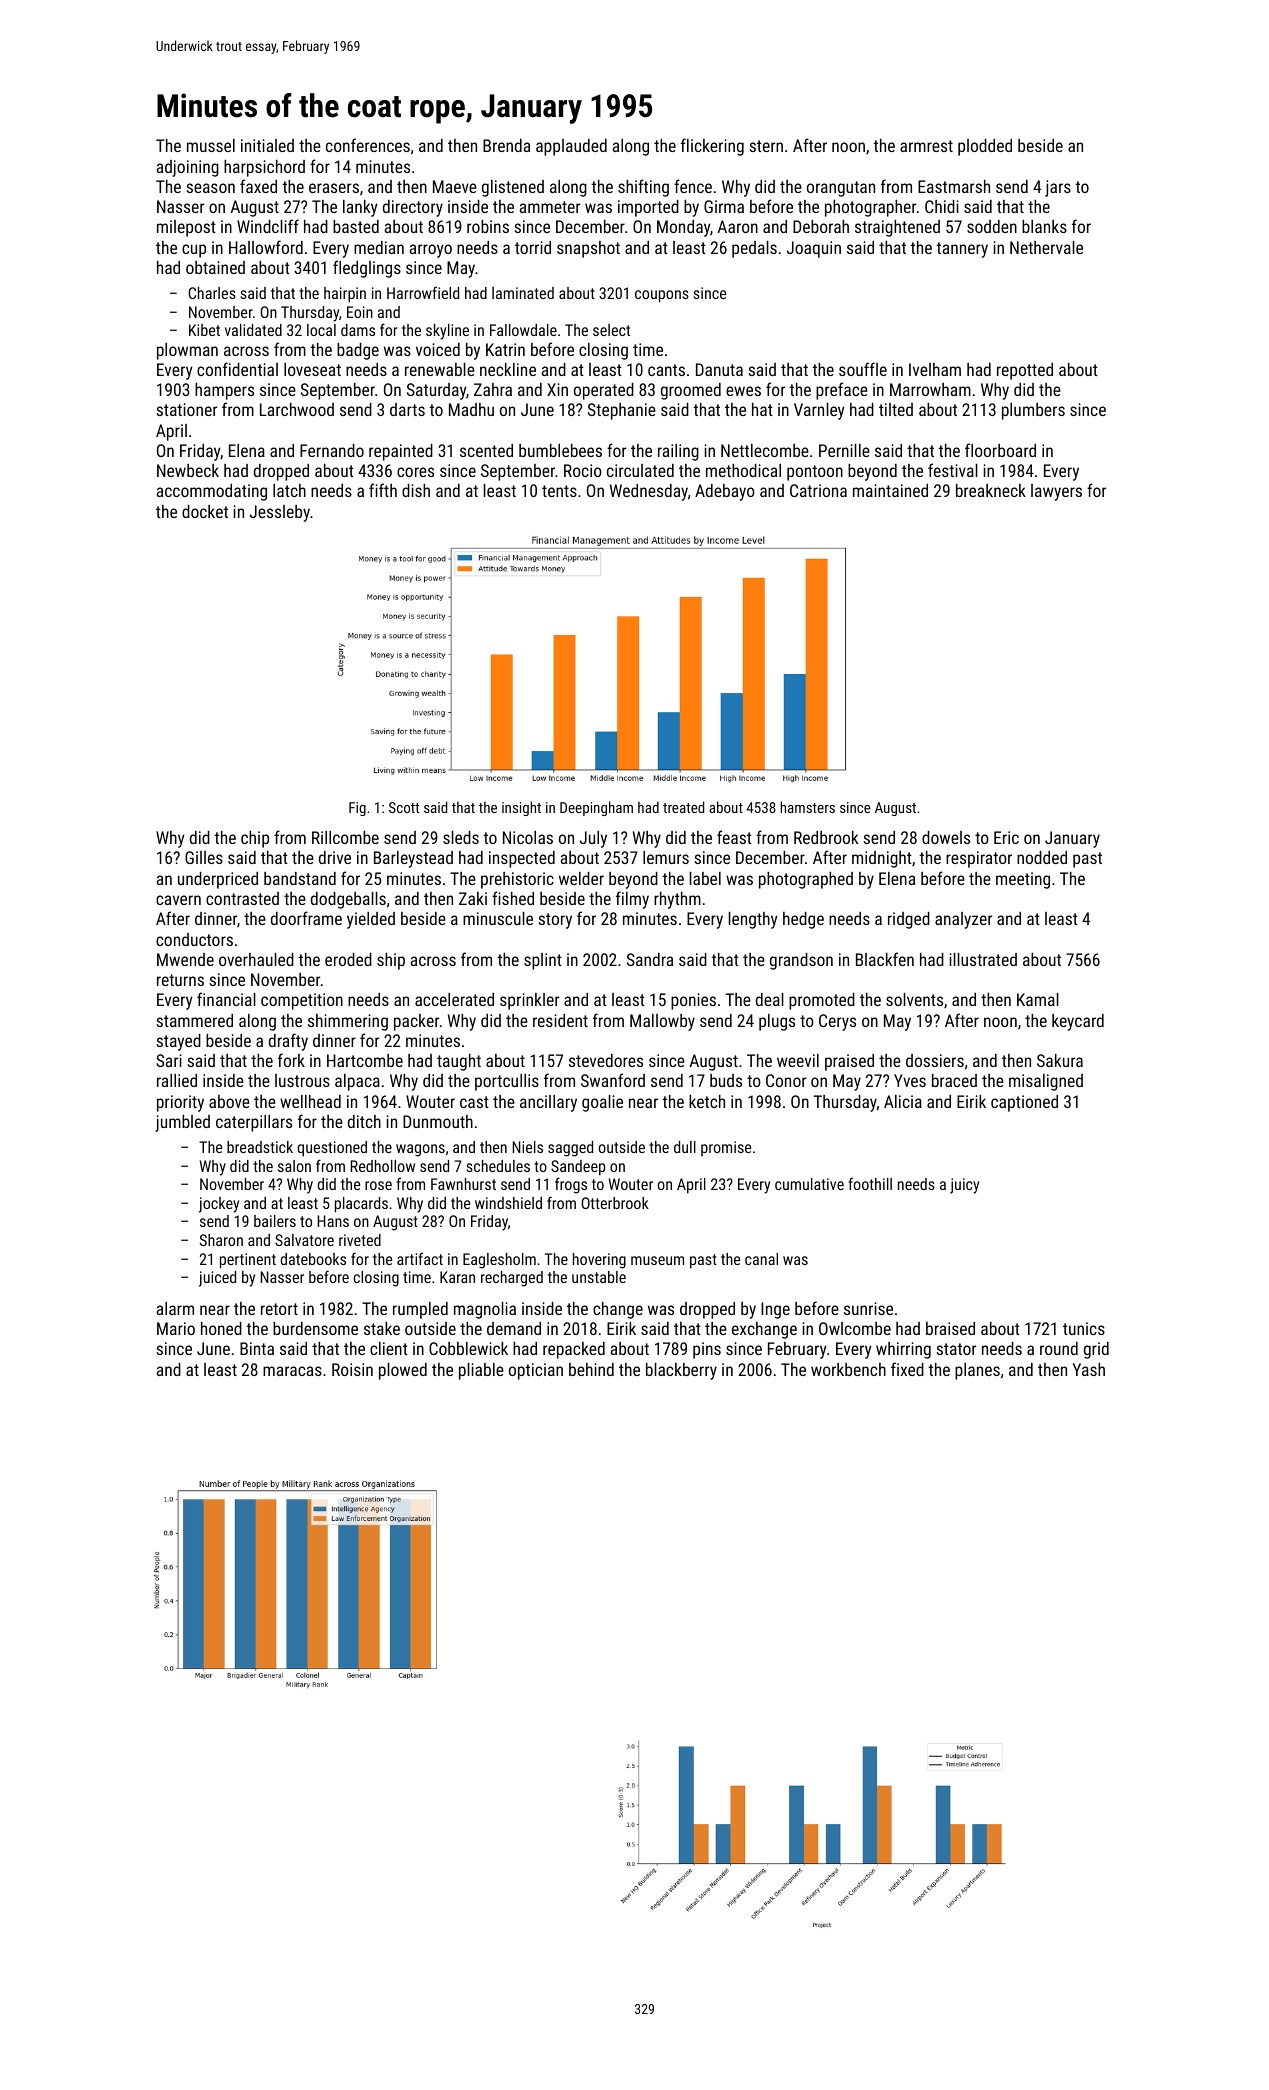 The image size is (1269, 2090). I want to click on lawyers, so click(1056, 492).
